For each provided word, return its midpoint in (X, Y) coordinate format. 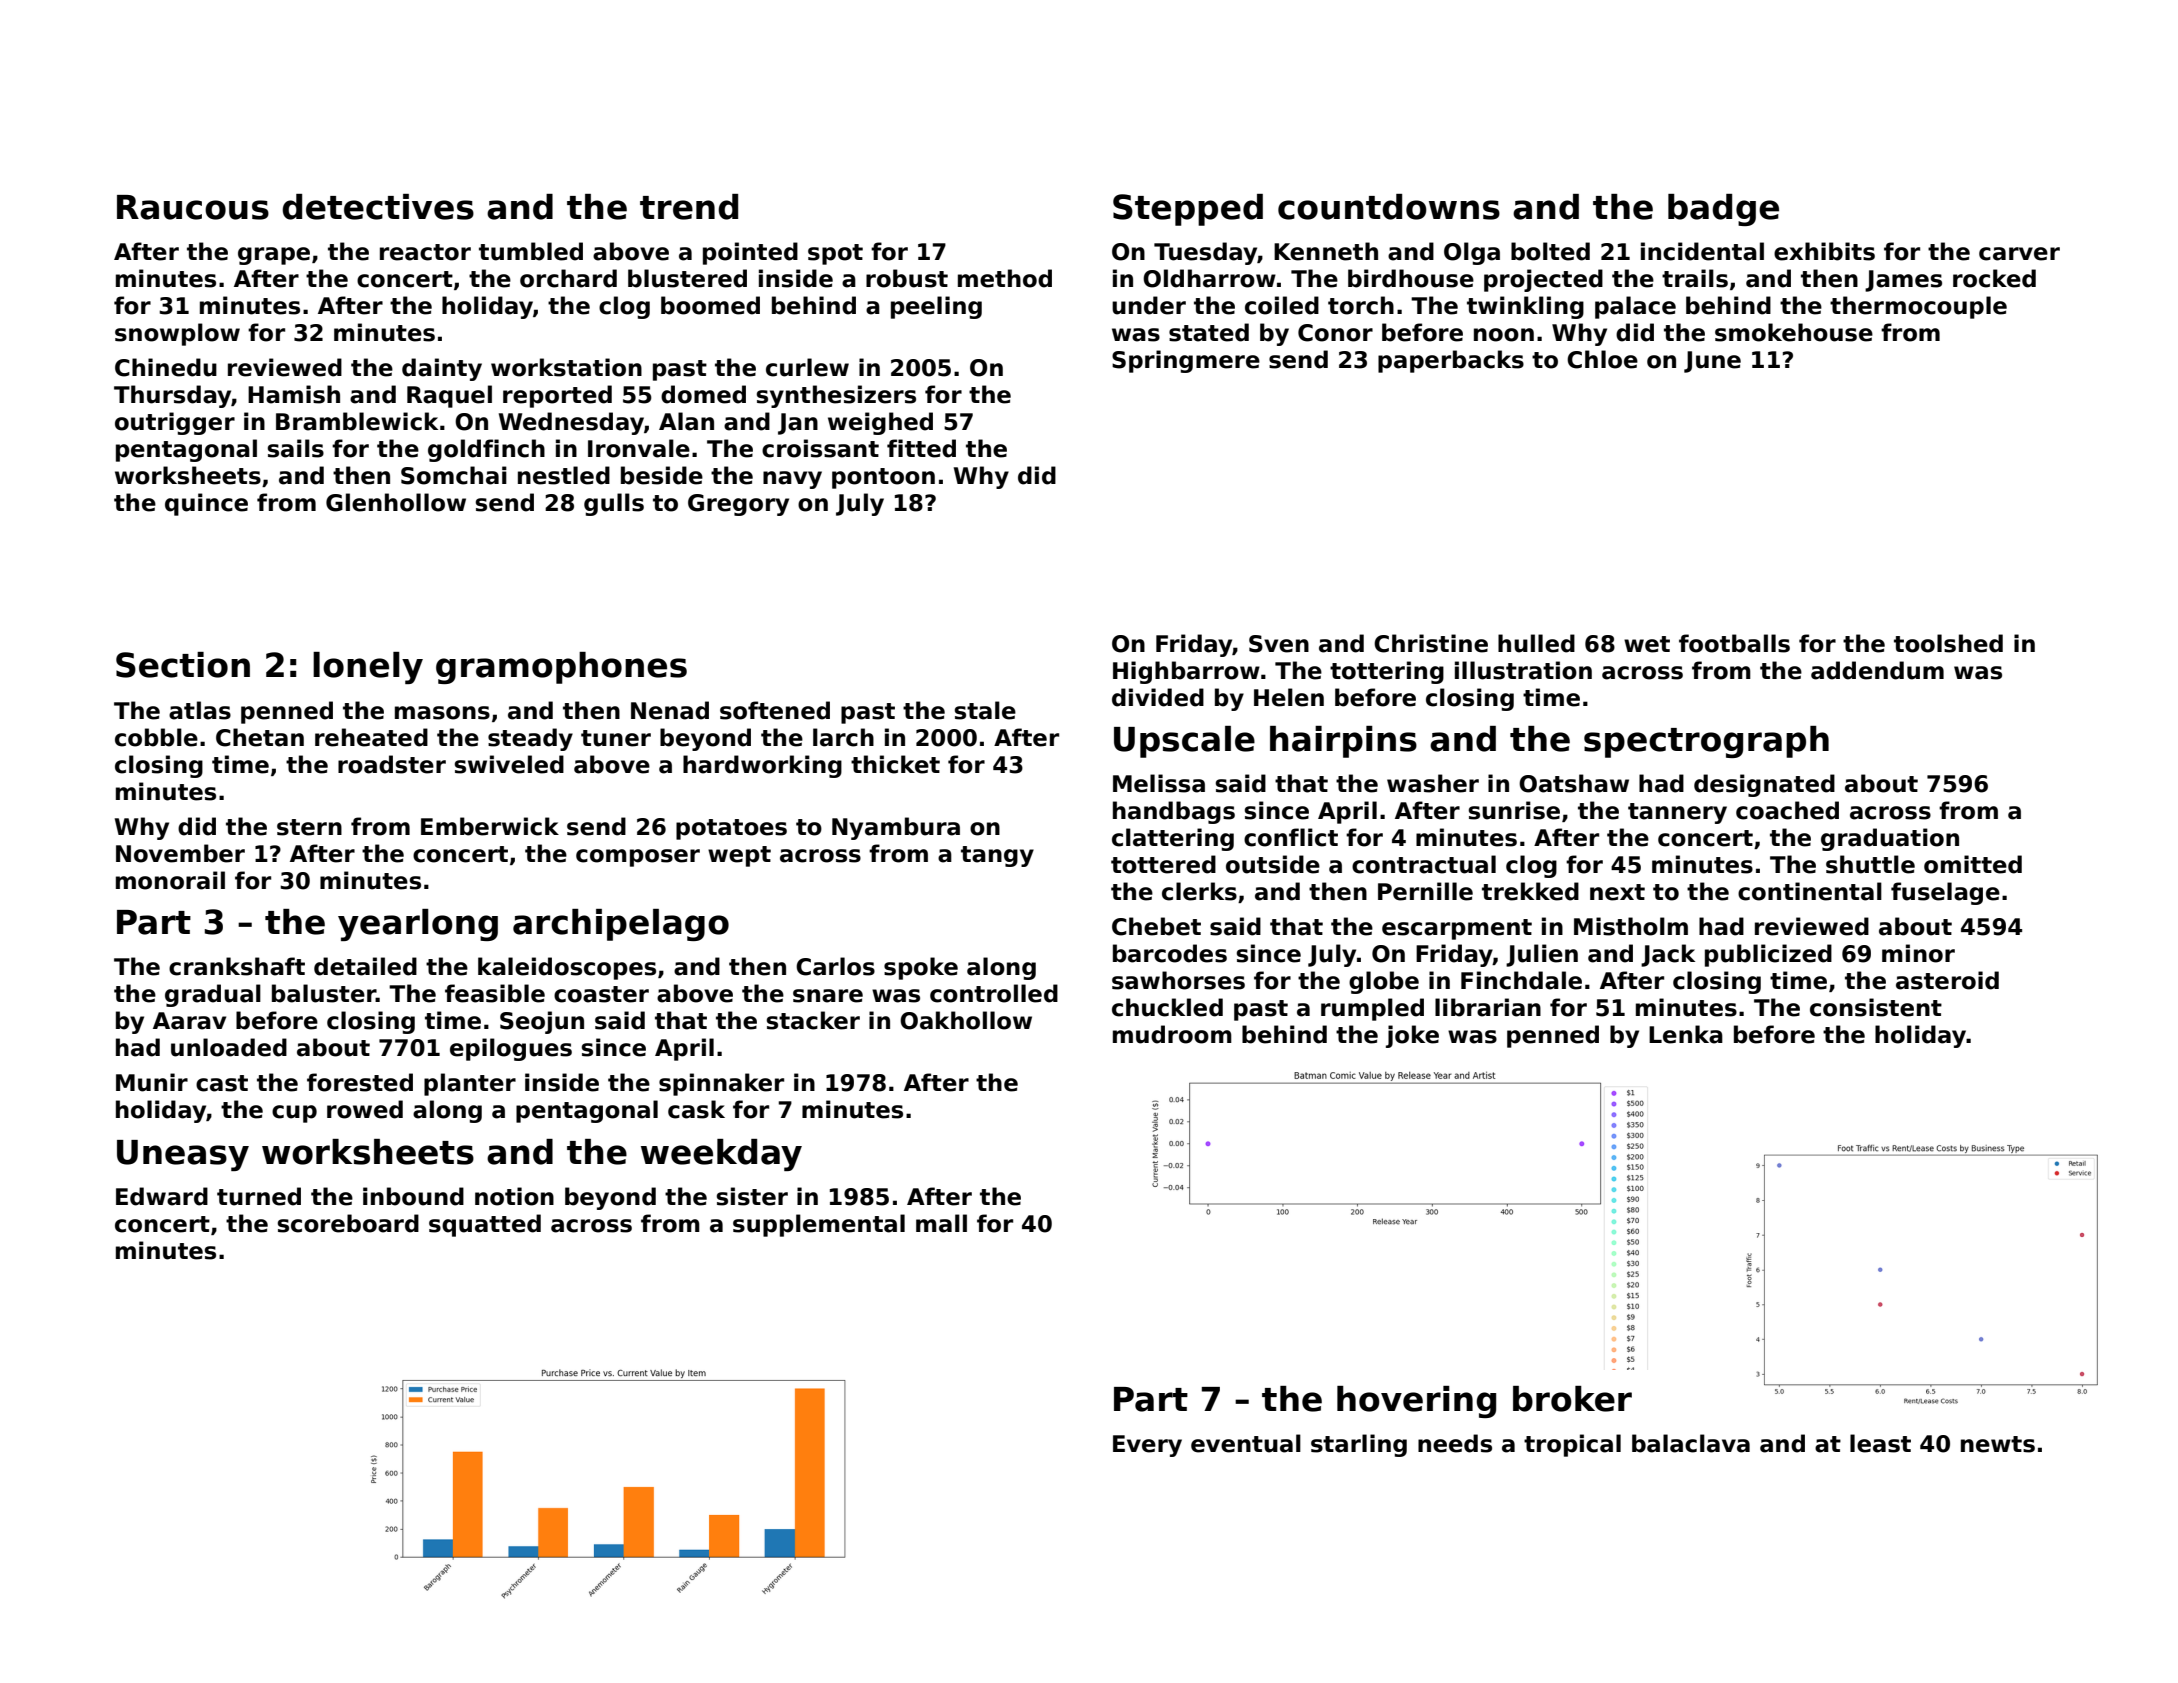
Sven (1279, 644)
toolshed (1948, 643)
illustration (1523, 670)
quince (206, 504)
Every (1147, 1446)
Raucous (193, 207)
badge (1723, 210)
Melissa (1159, 783)
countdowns (1389, 207)
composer (638, 858)
